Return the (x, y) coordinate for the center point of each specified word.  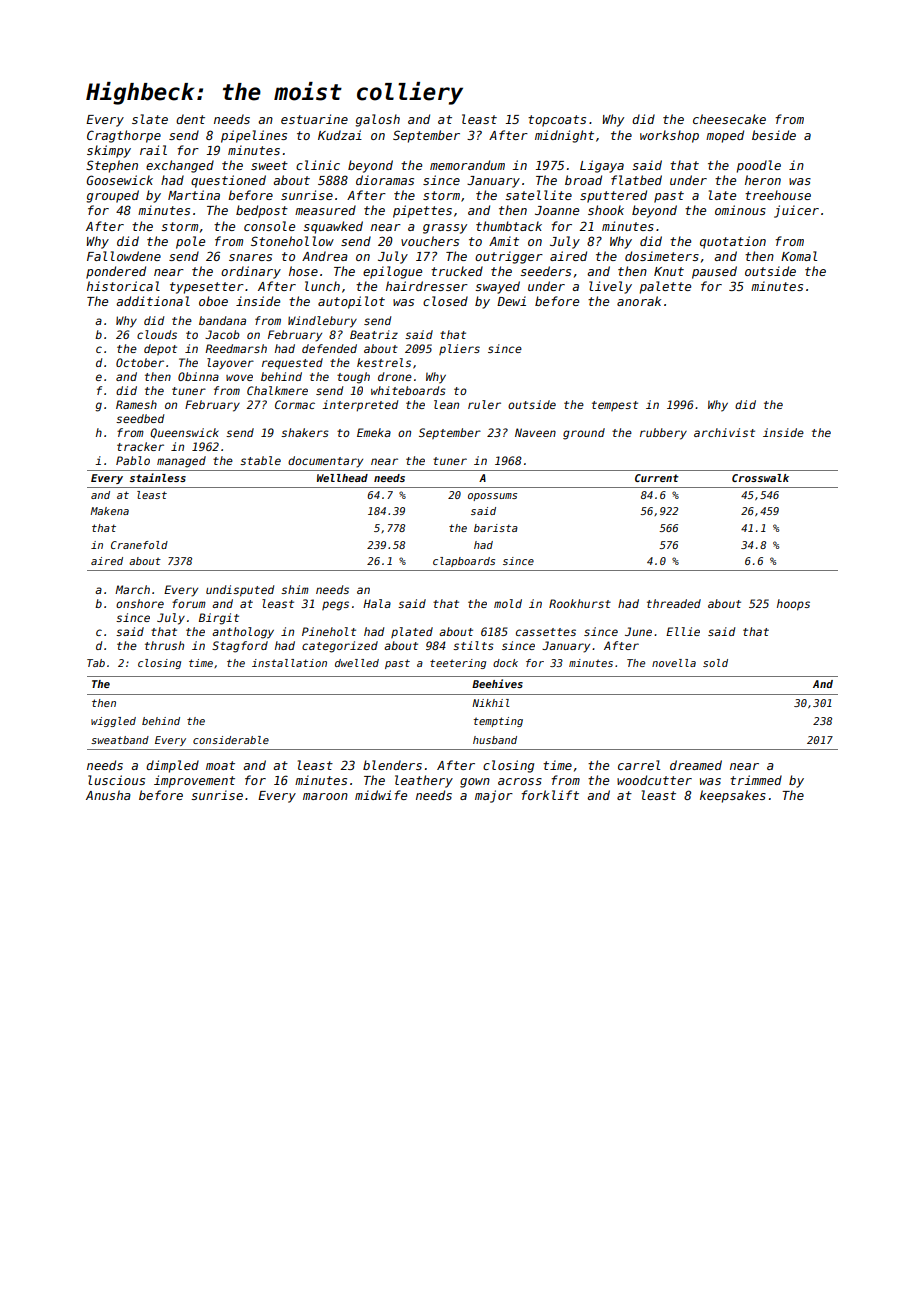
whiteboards (408, 390)
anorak (639, 301)
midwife (381, 795)
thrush (164, 645)
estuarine (314, 119)
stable (260, 460)
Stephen (112, 166)
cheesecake (729, 119)
